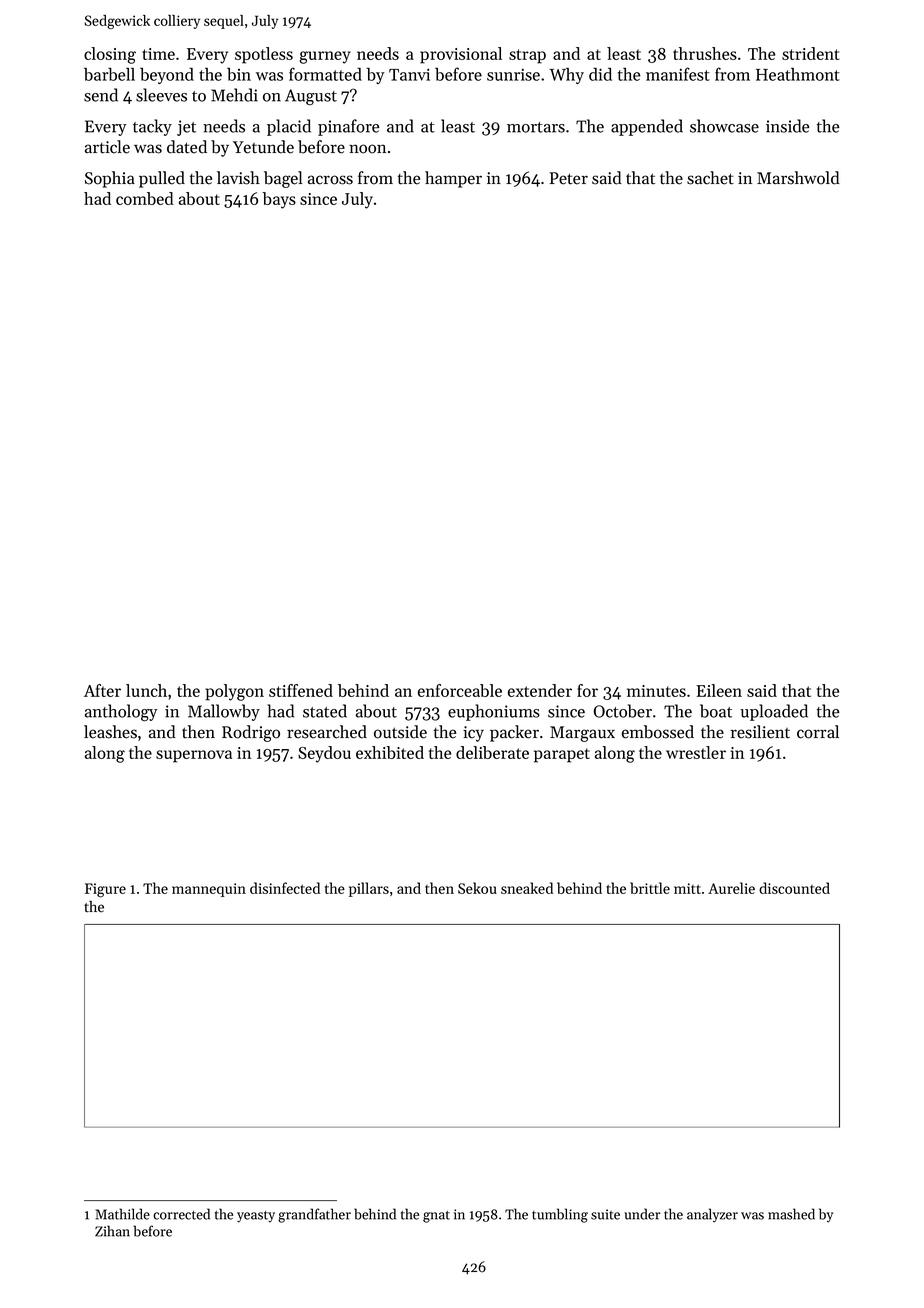 This page has width=924, height=1308. I want to click on exhibited, so click(390, 752).
